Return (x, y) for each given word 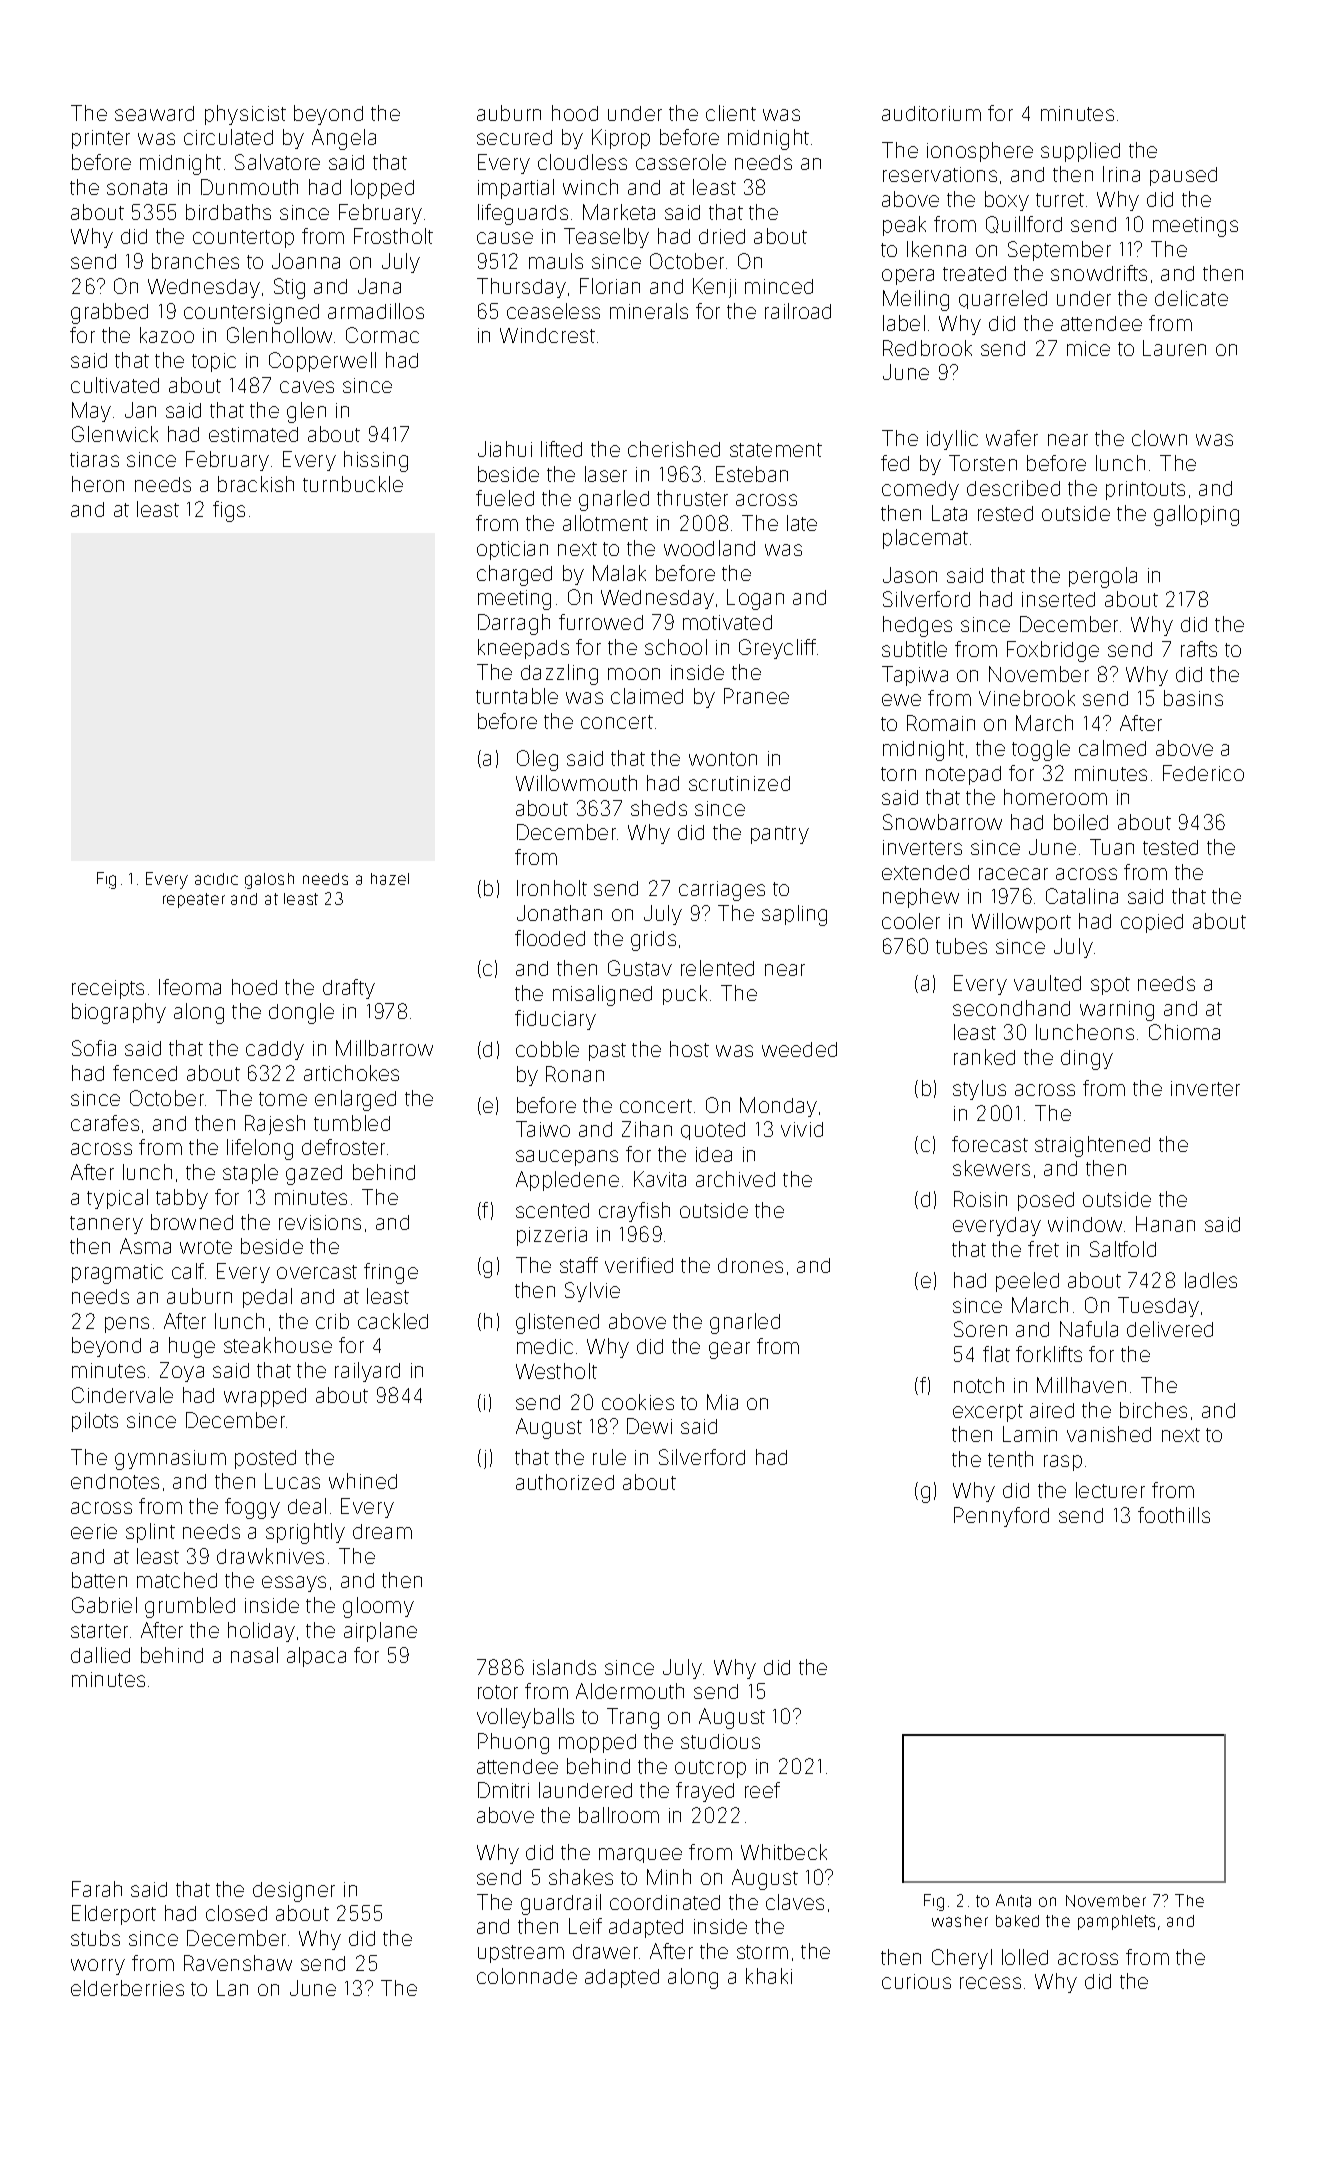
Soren (980, 1329)
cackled (393, 1321)
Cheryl (962, 1959)
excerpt (988, 1413)
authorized (565, 1482)
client (731, 113)
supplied (1080, 152)
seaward (154, 113)
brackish (256, 484)
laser (606, 474)
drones (750, 1265)
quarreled (1003, 299)
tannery (106, 1225)
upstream (521, 1954)
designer (294, 1892)
